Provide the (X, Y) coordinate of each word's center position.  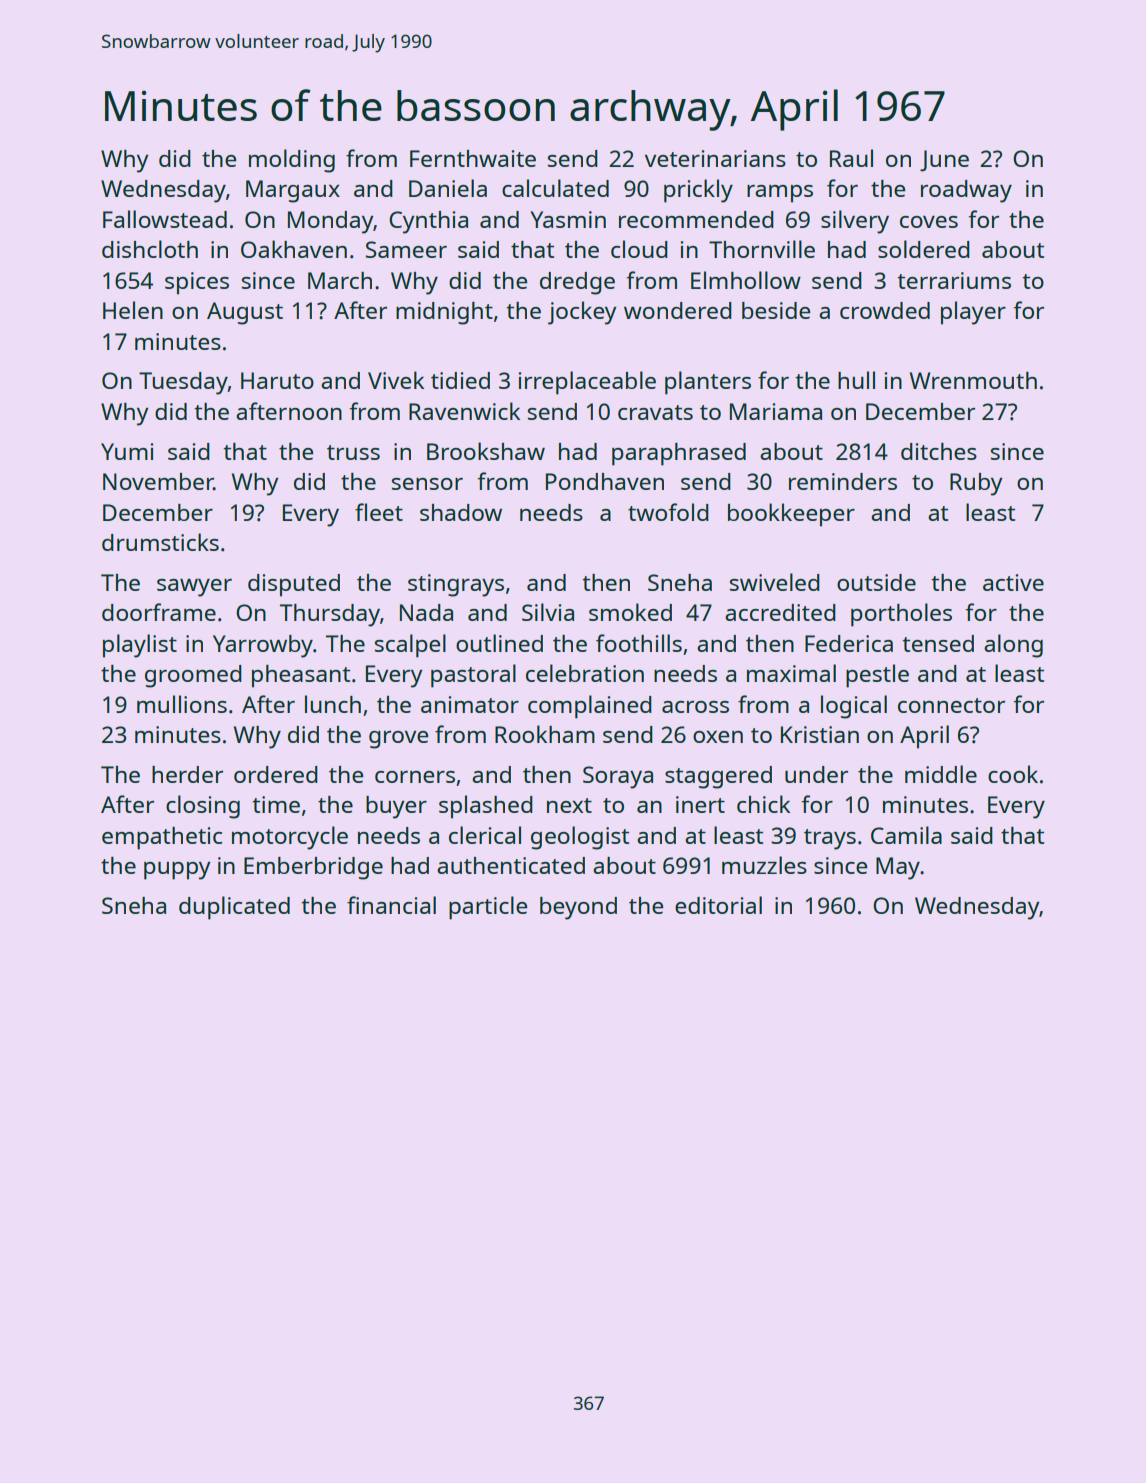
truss (353, 452)
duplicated (234, 908)
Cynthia (428, 222)
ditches (939, 451)
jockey (582, 313)
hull (856, 380)
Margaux (293, 191)
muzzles (764, 865)
